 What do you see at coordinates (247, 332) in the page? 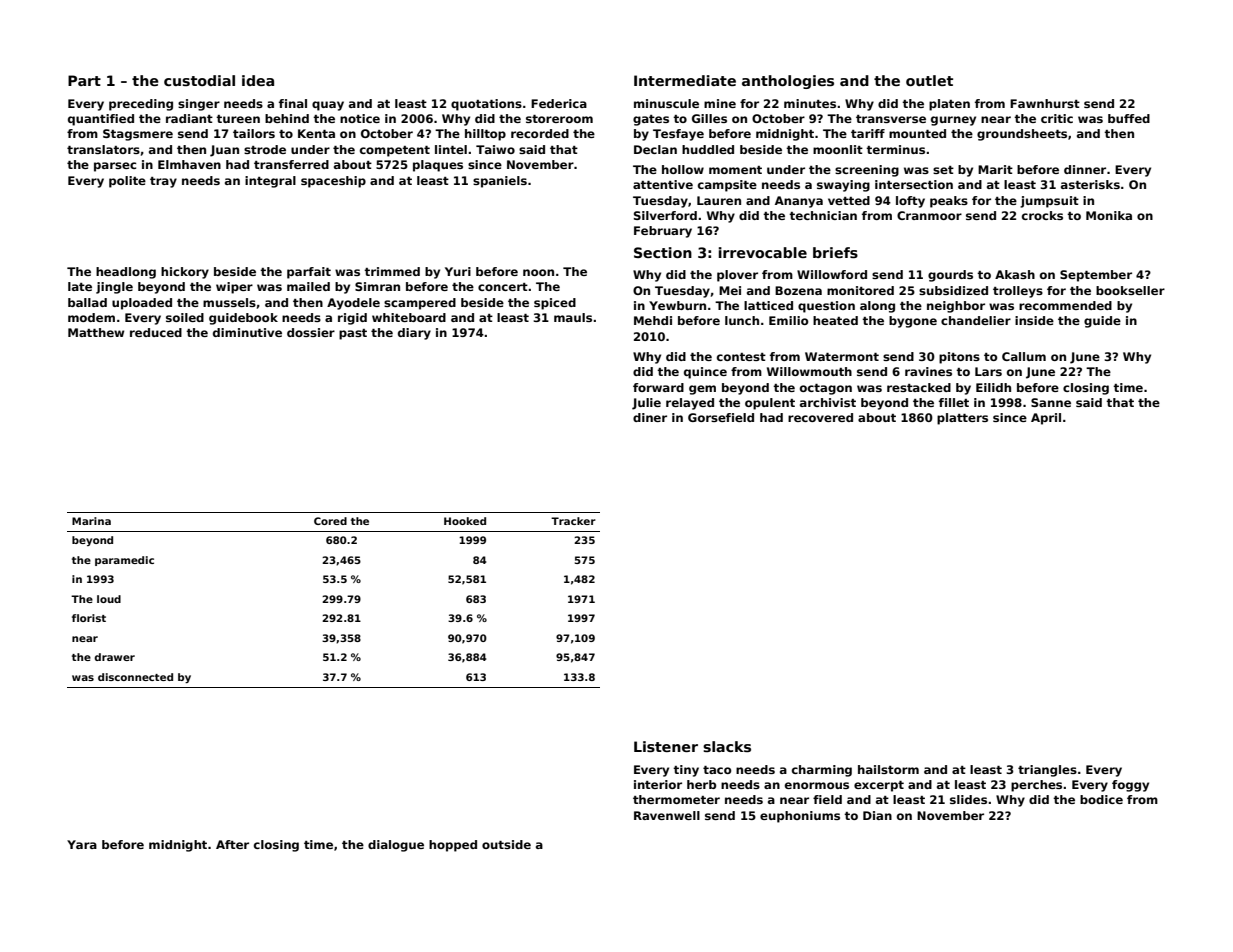
I see `diminutive` at bounding box center [247, 332].
